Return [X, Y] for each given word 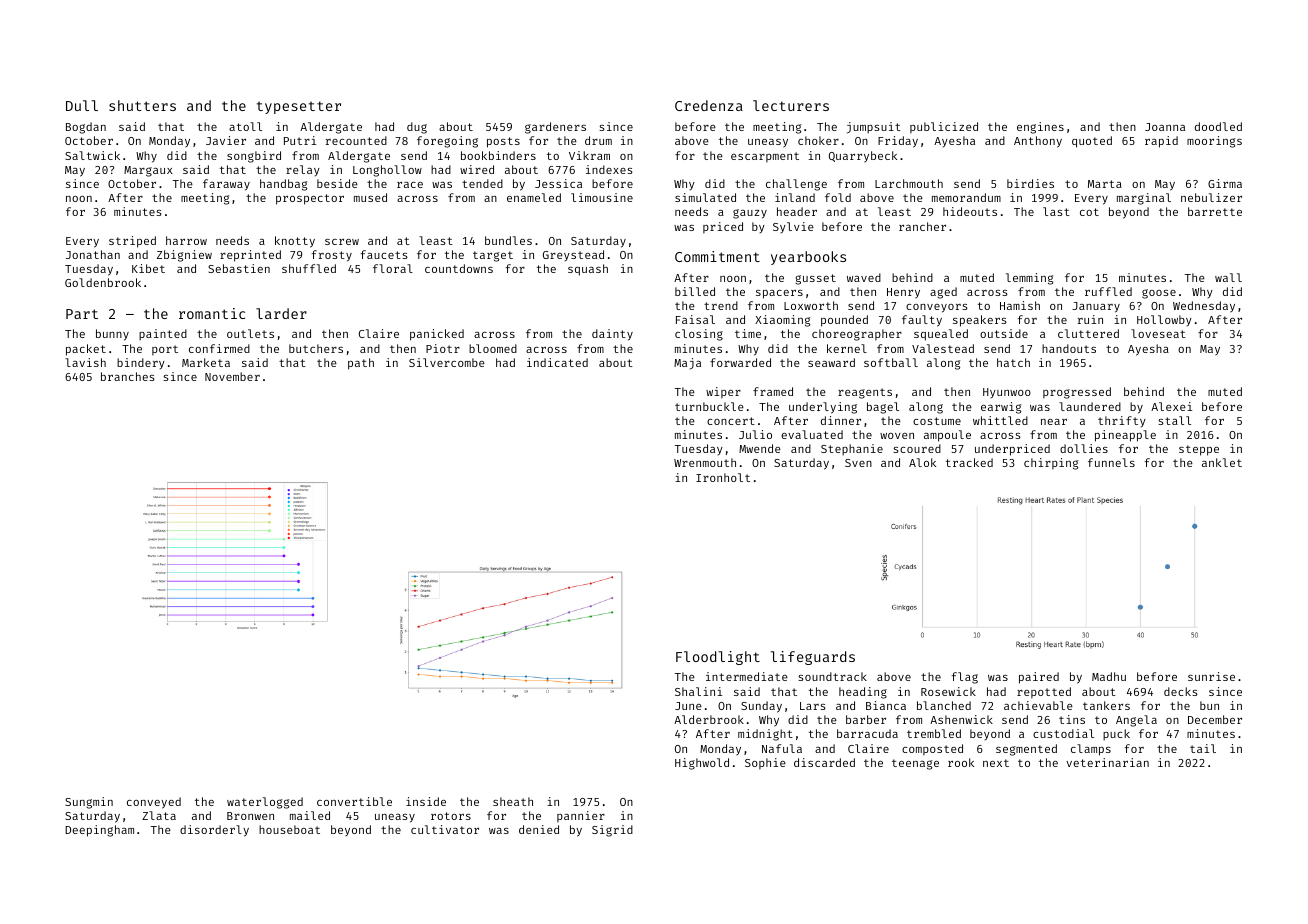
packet [86, 350]
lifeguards [812, 658]
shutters [142, 105]
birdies [1030, 183]
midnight [765, 735]
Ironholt [723, 477]
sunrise [1211, 676]
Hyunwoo [1007, 393]
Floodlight [718, 658]
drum [598, 140]
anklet [1222, 462]
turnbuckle [709, 406]
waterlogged [265, 803]
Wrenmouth [705, 462]
